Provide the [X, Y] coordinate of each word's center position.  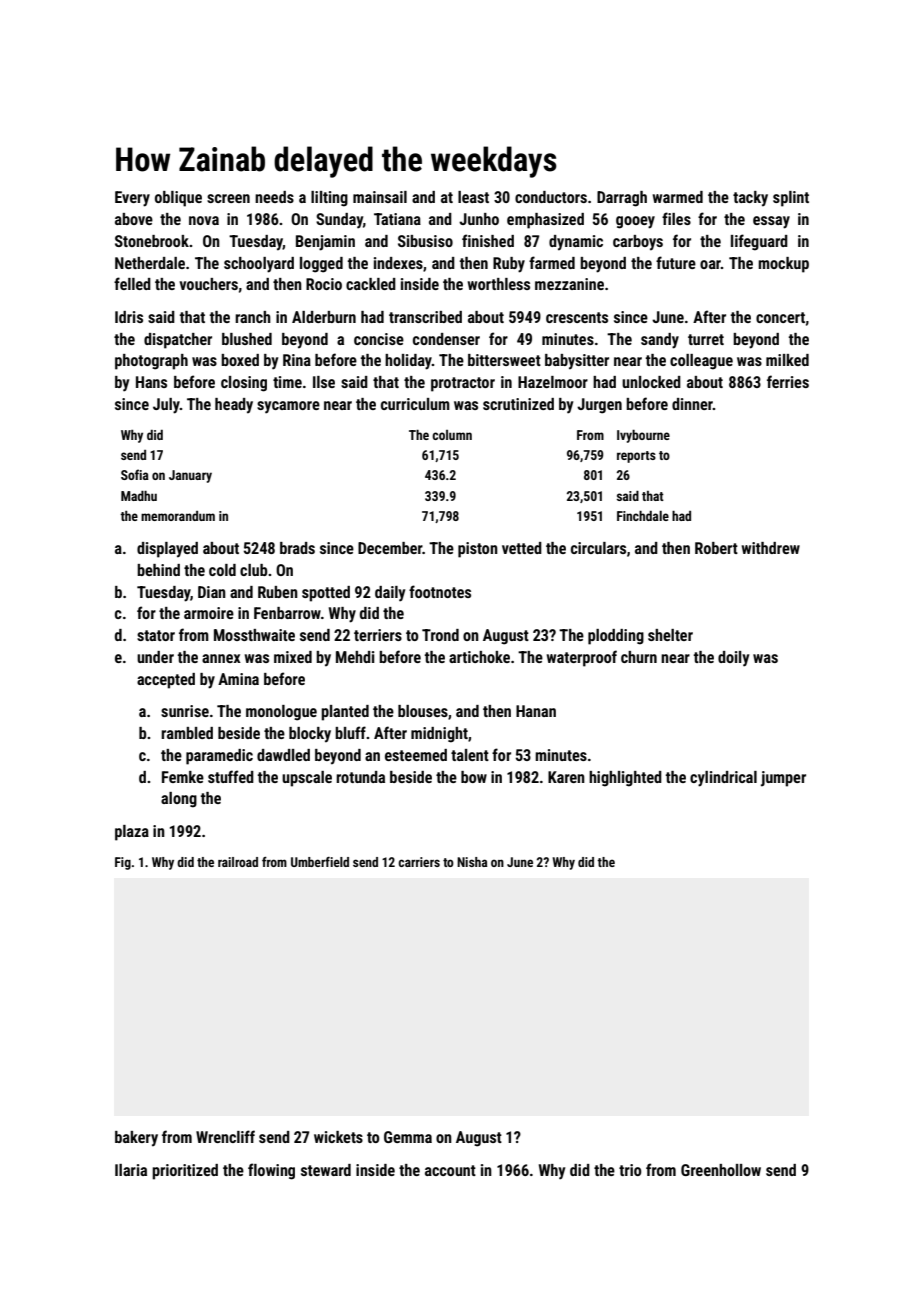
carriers [419, 862]
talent [470, 755]
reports [636, 457]
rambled [187, 733]
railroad [238, 862]
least [473, 197]
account [450, 1170]
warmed [677, 197]
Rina [297, 360]
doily [733, 659]
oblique [178, 199]
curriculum [415, 404]
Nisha [472, 862]
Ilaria [131, 1170]
